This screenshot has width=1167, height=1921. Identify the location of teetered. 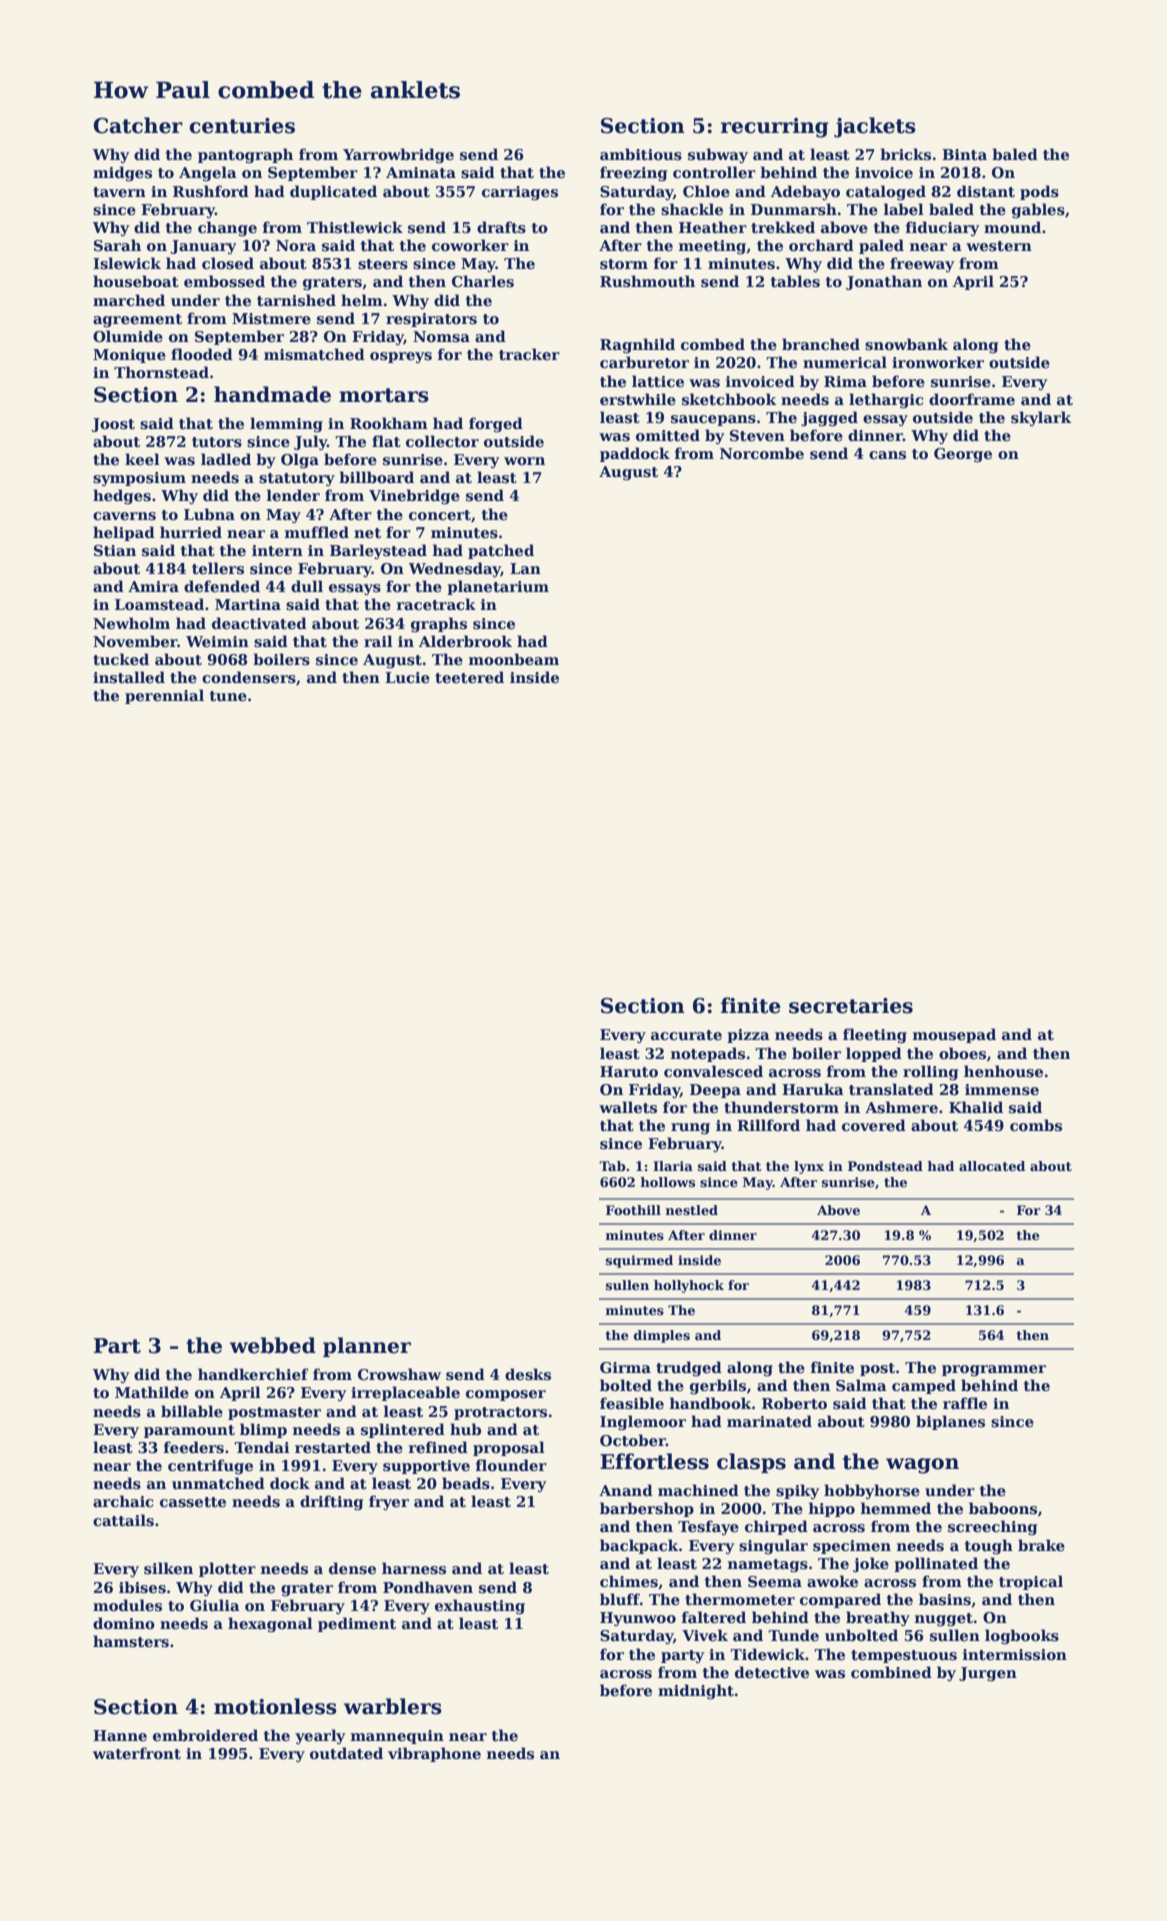
(469, 677).
